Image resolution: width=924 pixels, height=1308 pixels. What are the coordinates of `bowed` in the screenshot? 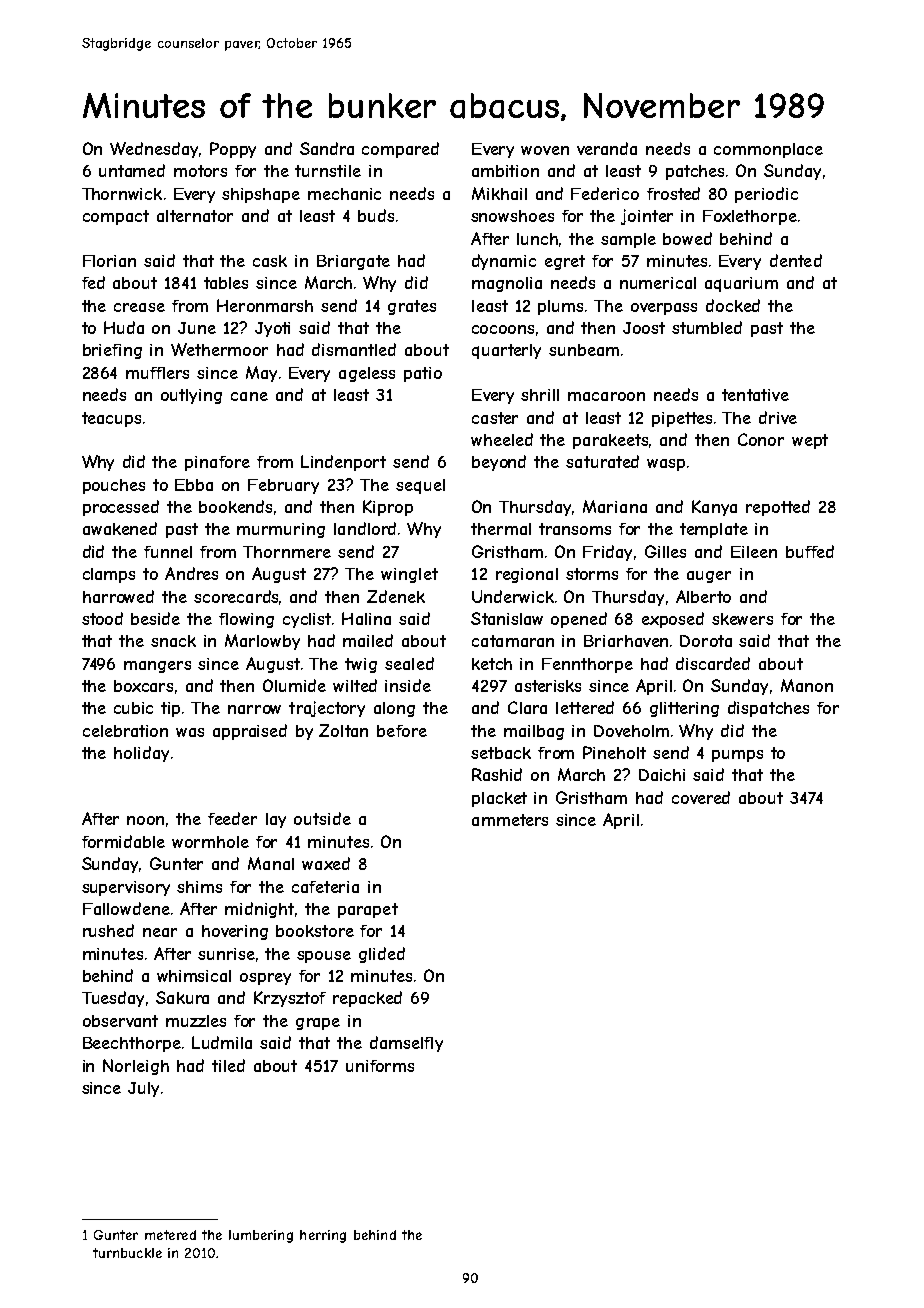 It's located at (687, 238).
